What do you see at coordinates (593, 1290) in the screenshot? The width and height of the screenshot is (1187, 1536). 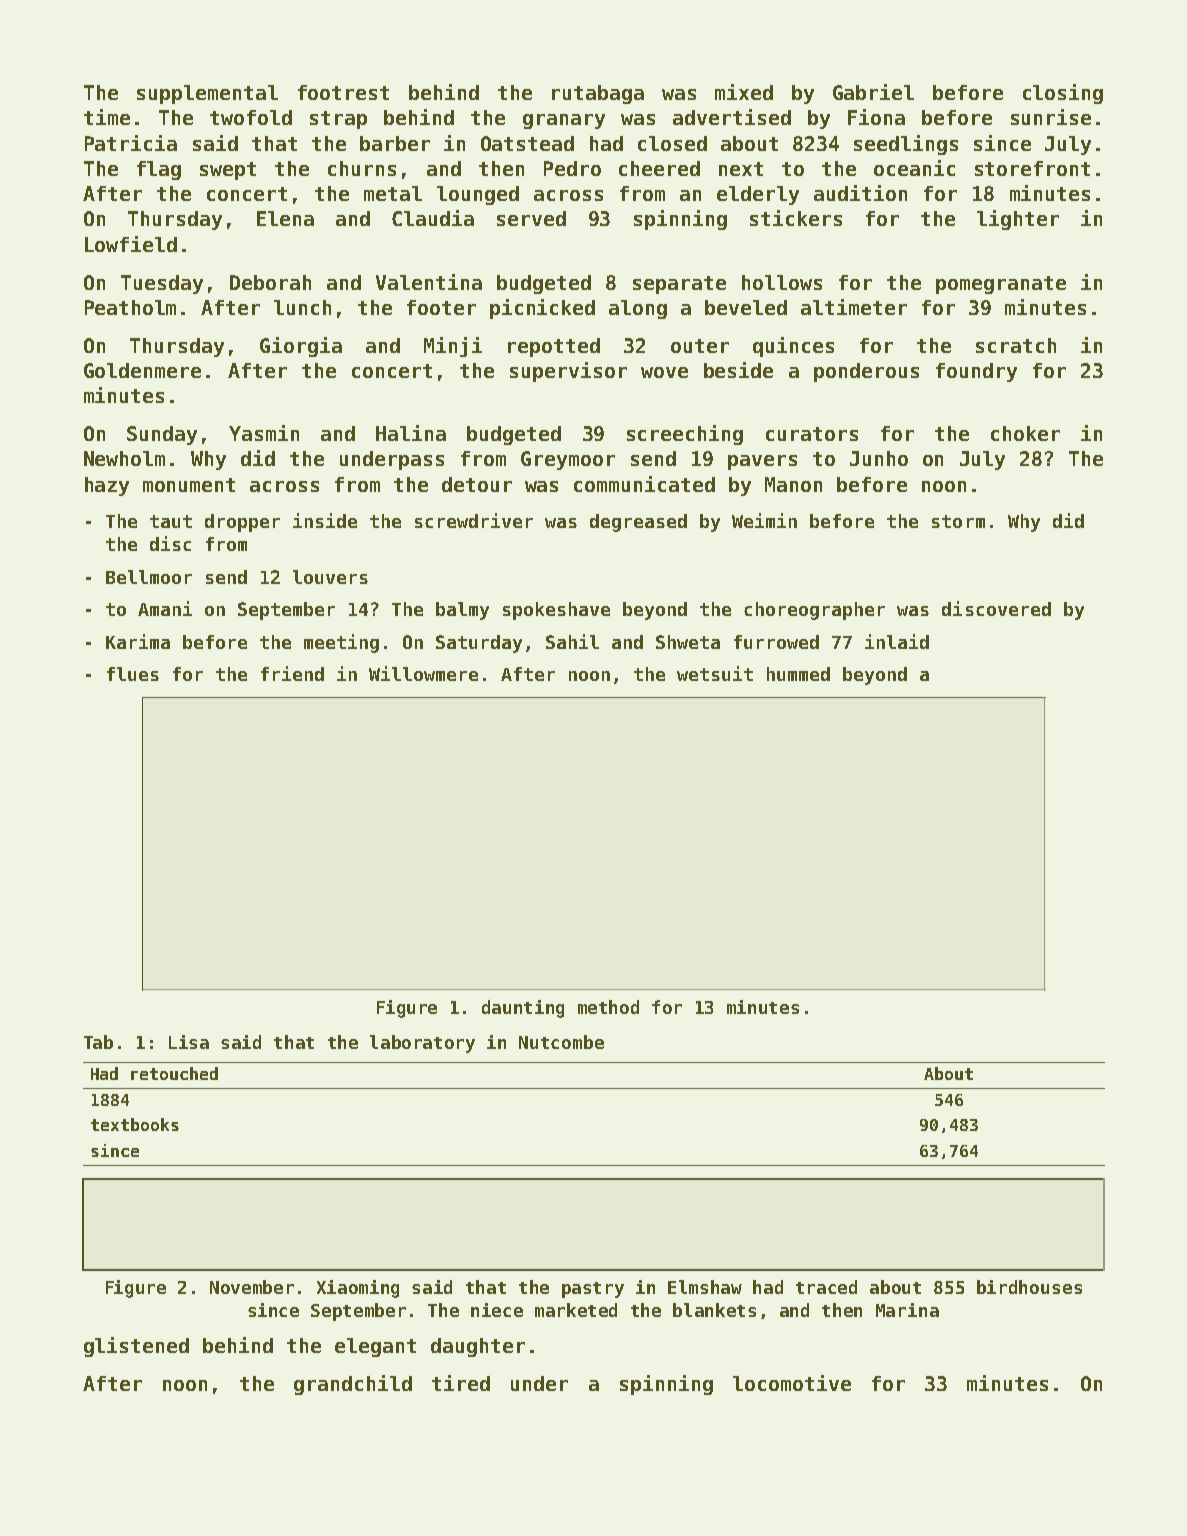 I see `pastry` at bounding box center [593, 1290].
